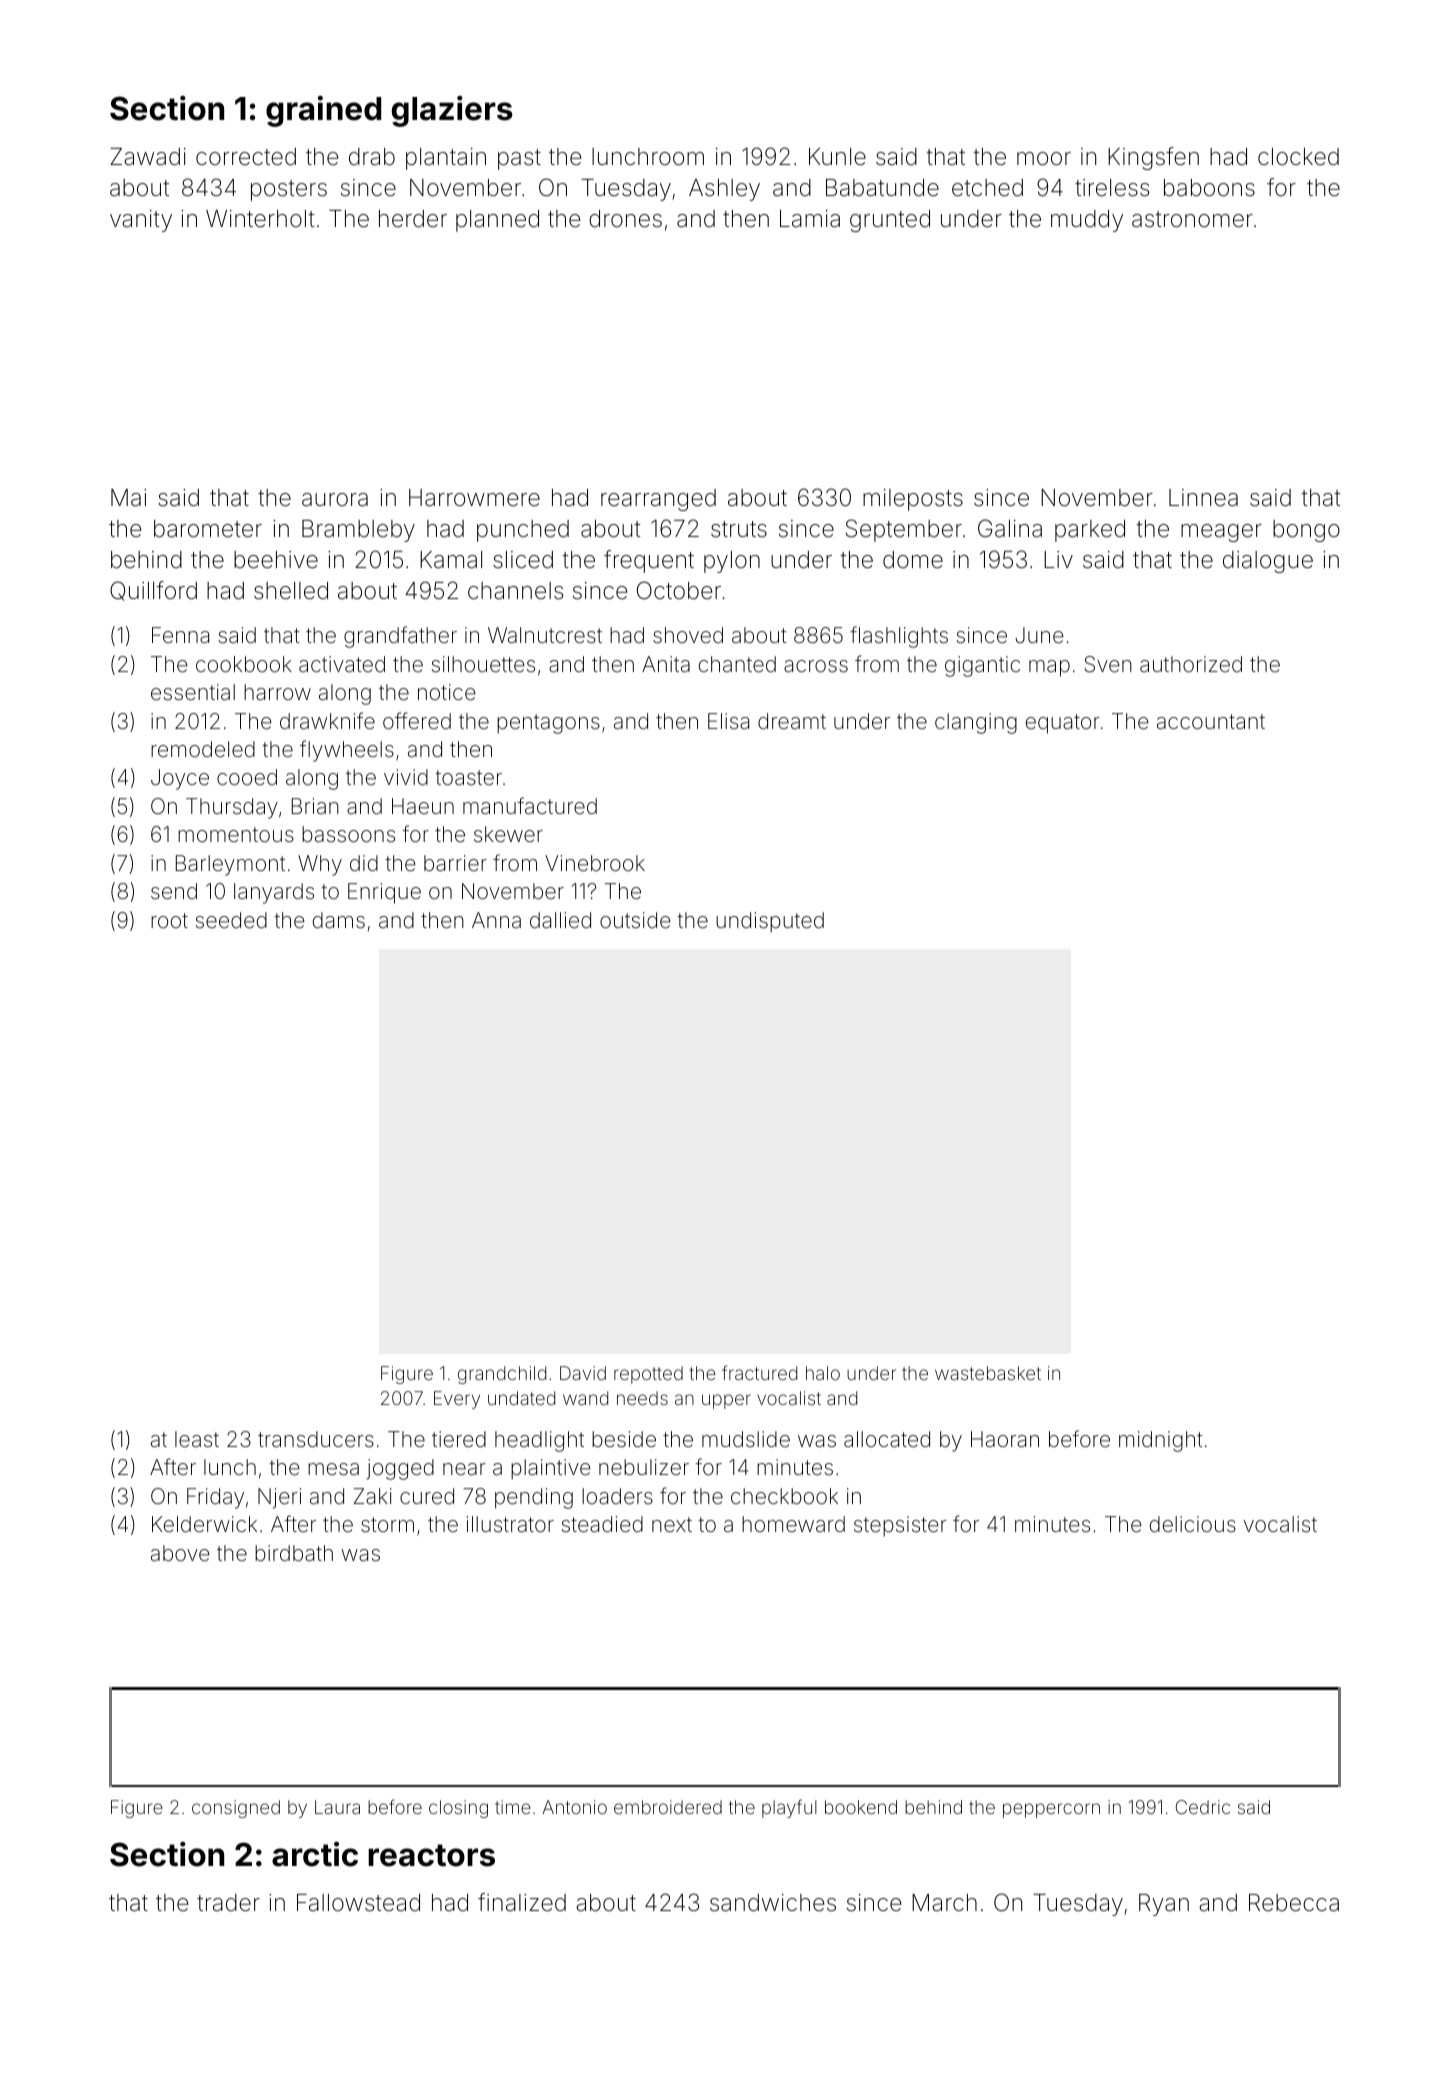 This document has width=1450, height=2100. Describe the element at coordinates (988, 1373) in the document. I see `wastebasket` at that location.
